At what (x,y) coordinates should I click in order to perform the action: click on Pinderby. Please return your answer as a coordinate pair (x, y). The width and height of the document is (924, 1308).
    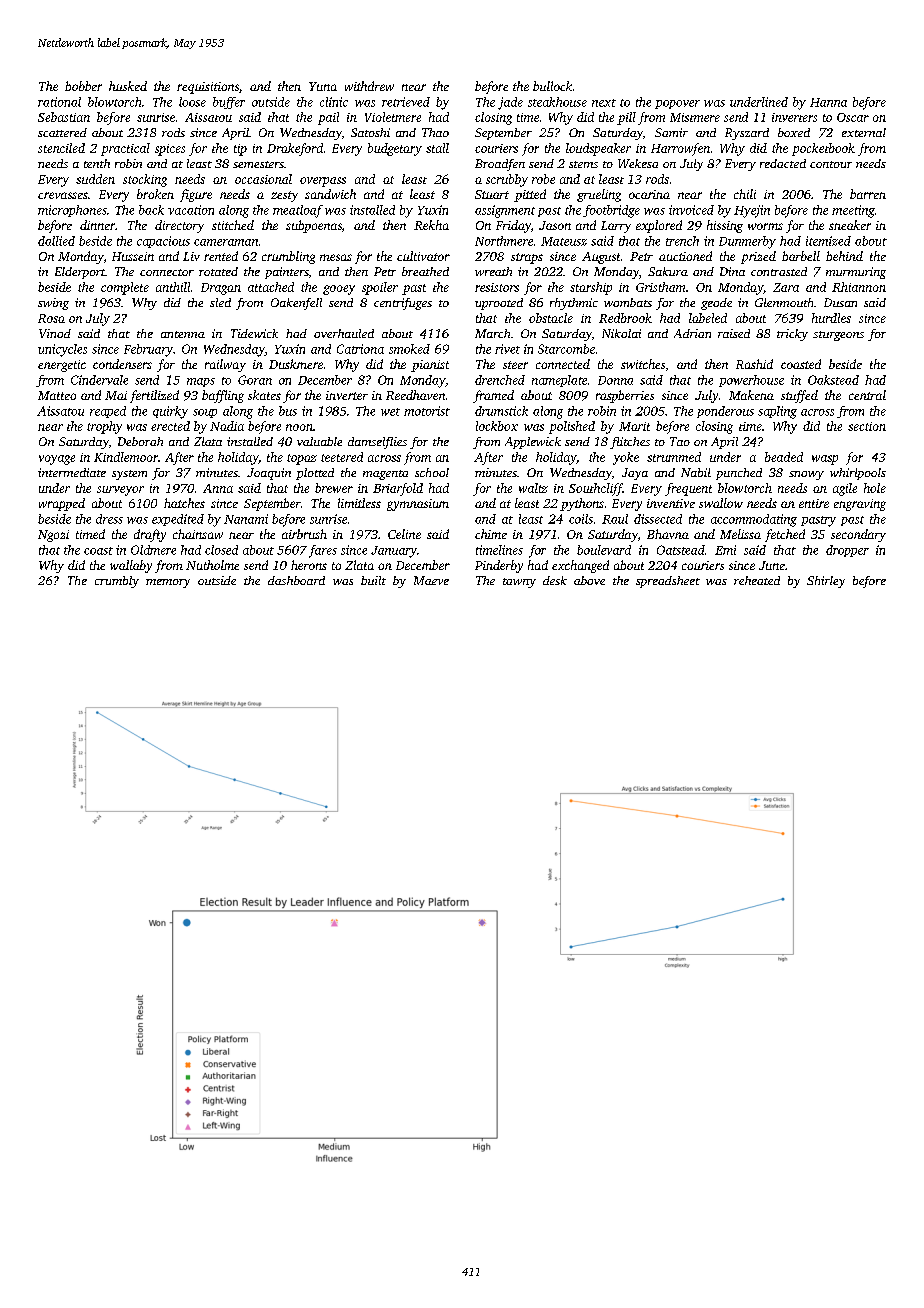
    Looking at the image, I should click on (499, 566).
